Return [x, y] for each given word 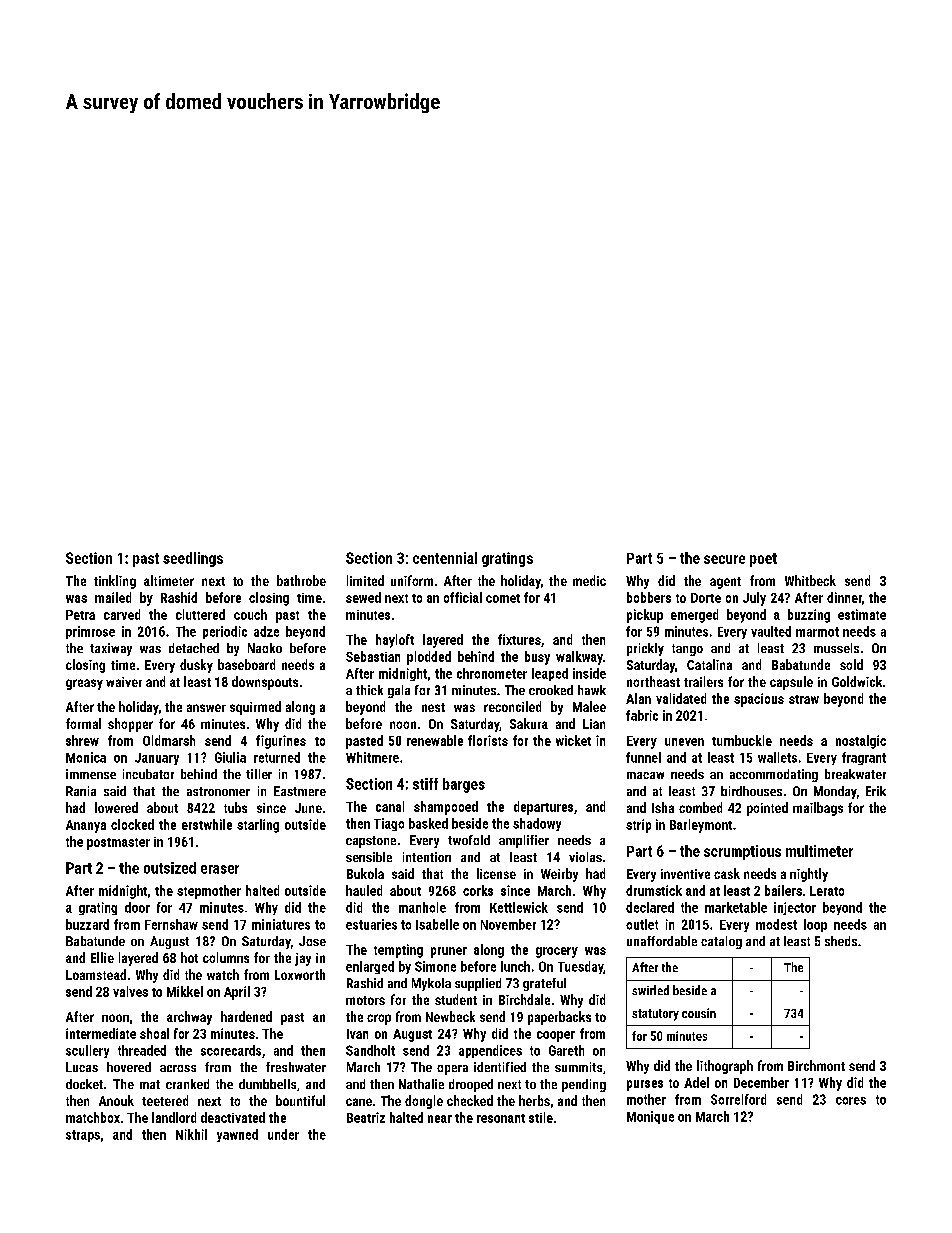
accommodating [774, 775]
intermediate [101, 1033]
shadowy [537, 824]
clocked [132, 824]
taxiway [111, 649]
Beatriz [366, 1117]
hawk [592, 690]
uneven [684, 742]
